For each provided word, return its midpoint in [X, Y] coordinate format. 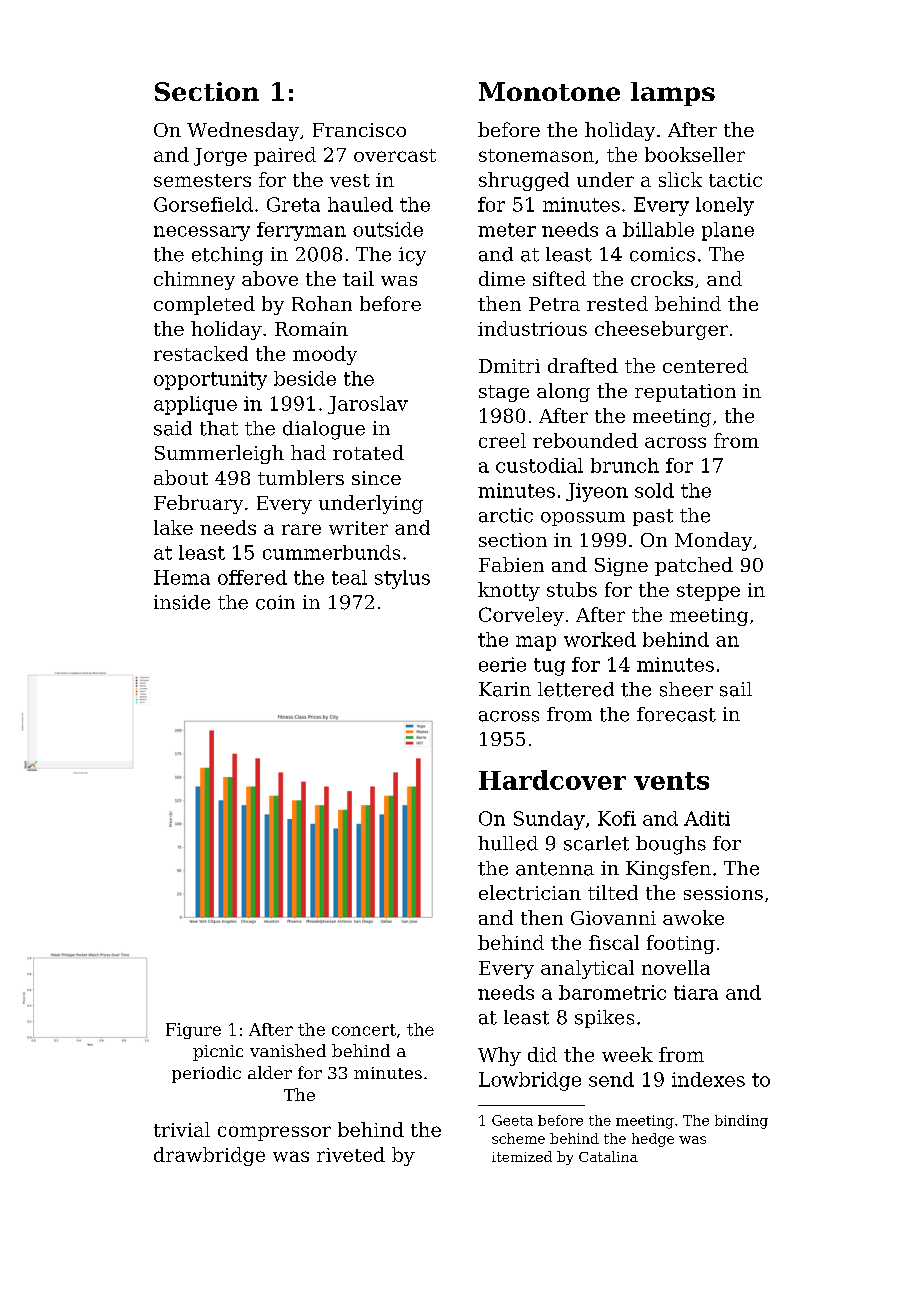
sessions [723, 893]
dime [502, 278]
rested [617, 303]
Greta [293, 204]
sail [736, 689]
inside [182, 602]
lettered [576, 689]
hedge [653, 1140]
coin [275, 602]
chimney [194, 280]
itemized [522, 1156]
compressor [274, 1133]
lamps [673, 94]
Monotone [549, 91]
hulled [508, 843]
